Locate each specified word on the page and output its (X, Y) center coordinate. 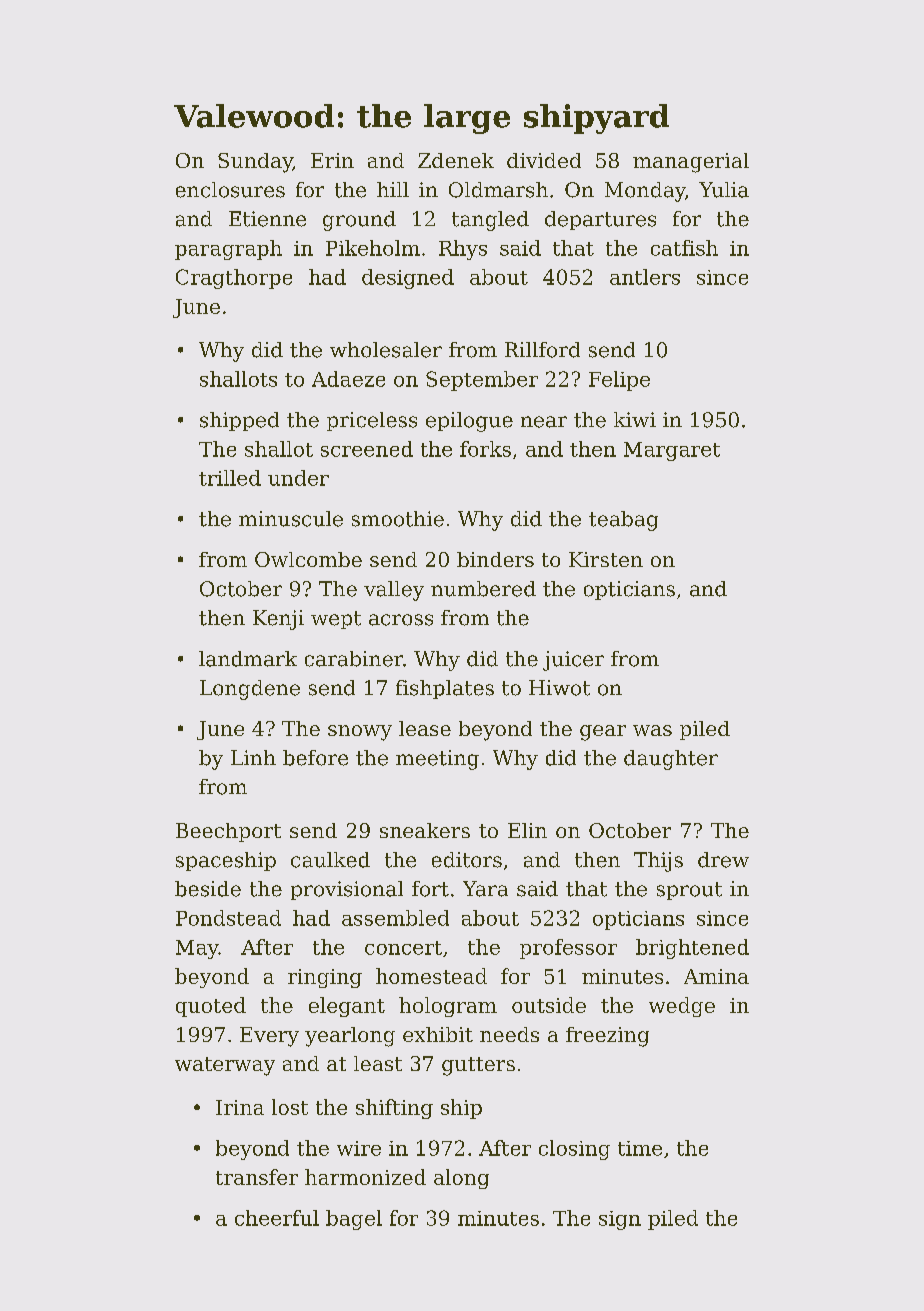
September (482, 381)
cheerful (277, 1218)
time (640, 1148)
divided (544, 160)
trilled (230, 478)
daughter (671, 760)
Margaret (672, 451)
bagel (354, 1220)
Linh (253, 757)
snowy (360, 733)
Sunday (255, 163)
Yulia (724, 190)
